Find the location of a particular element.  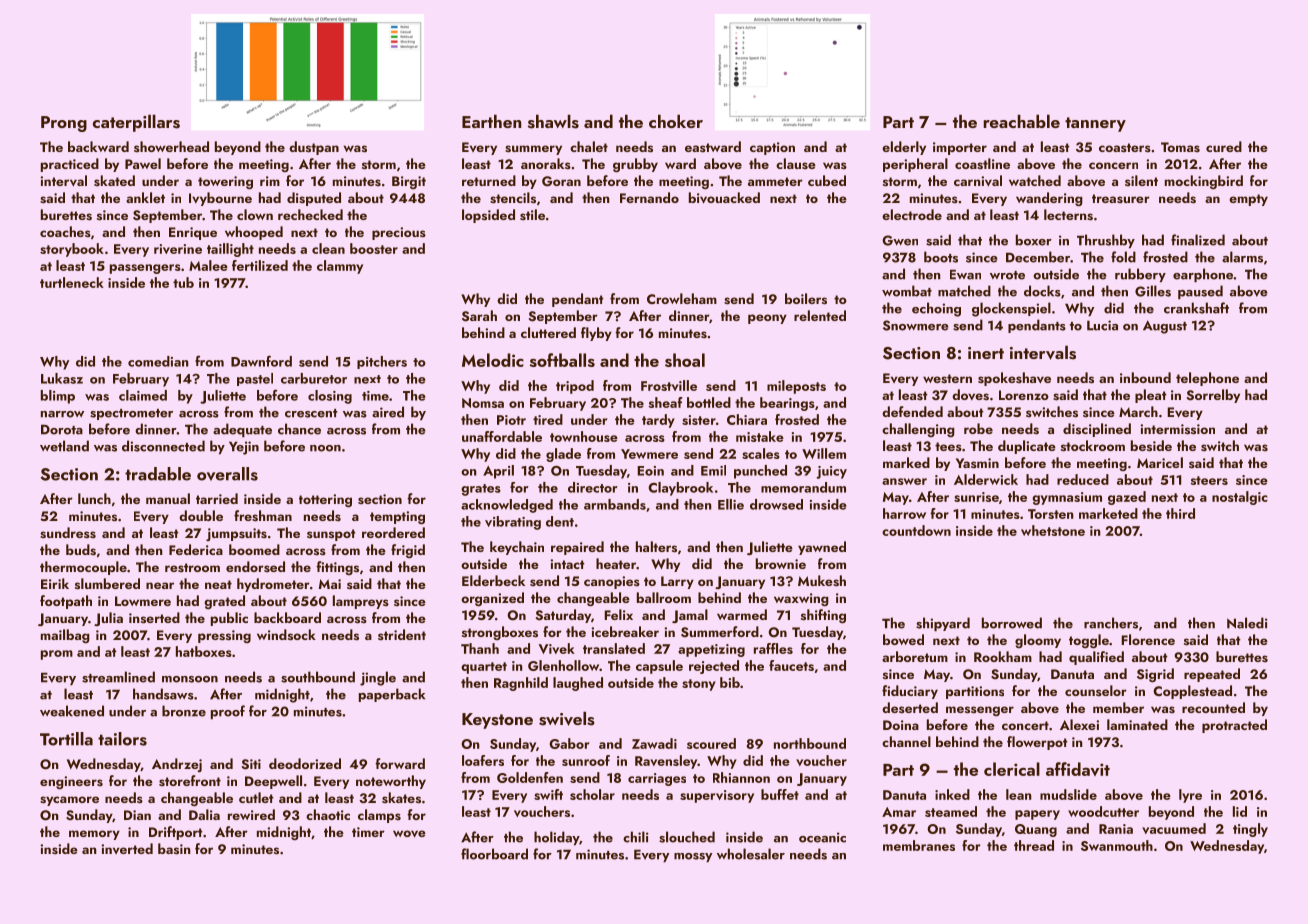

coaches is located at coordinates (65, 231).
